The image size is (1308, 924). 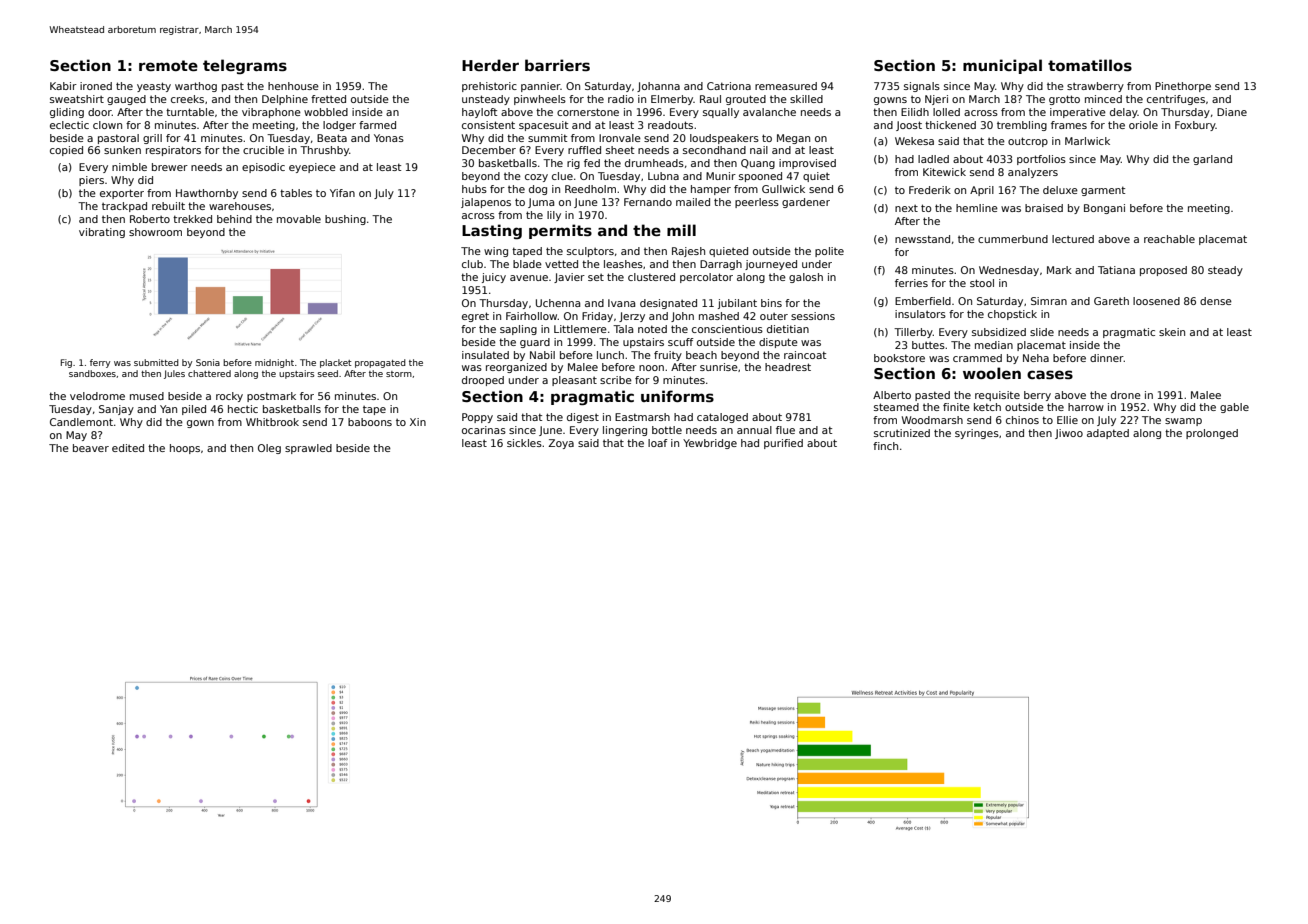 I want to click on dinner, so click(x=1107, y=358).
